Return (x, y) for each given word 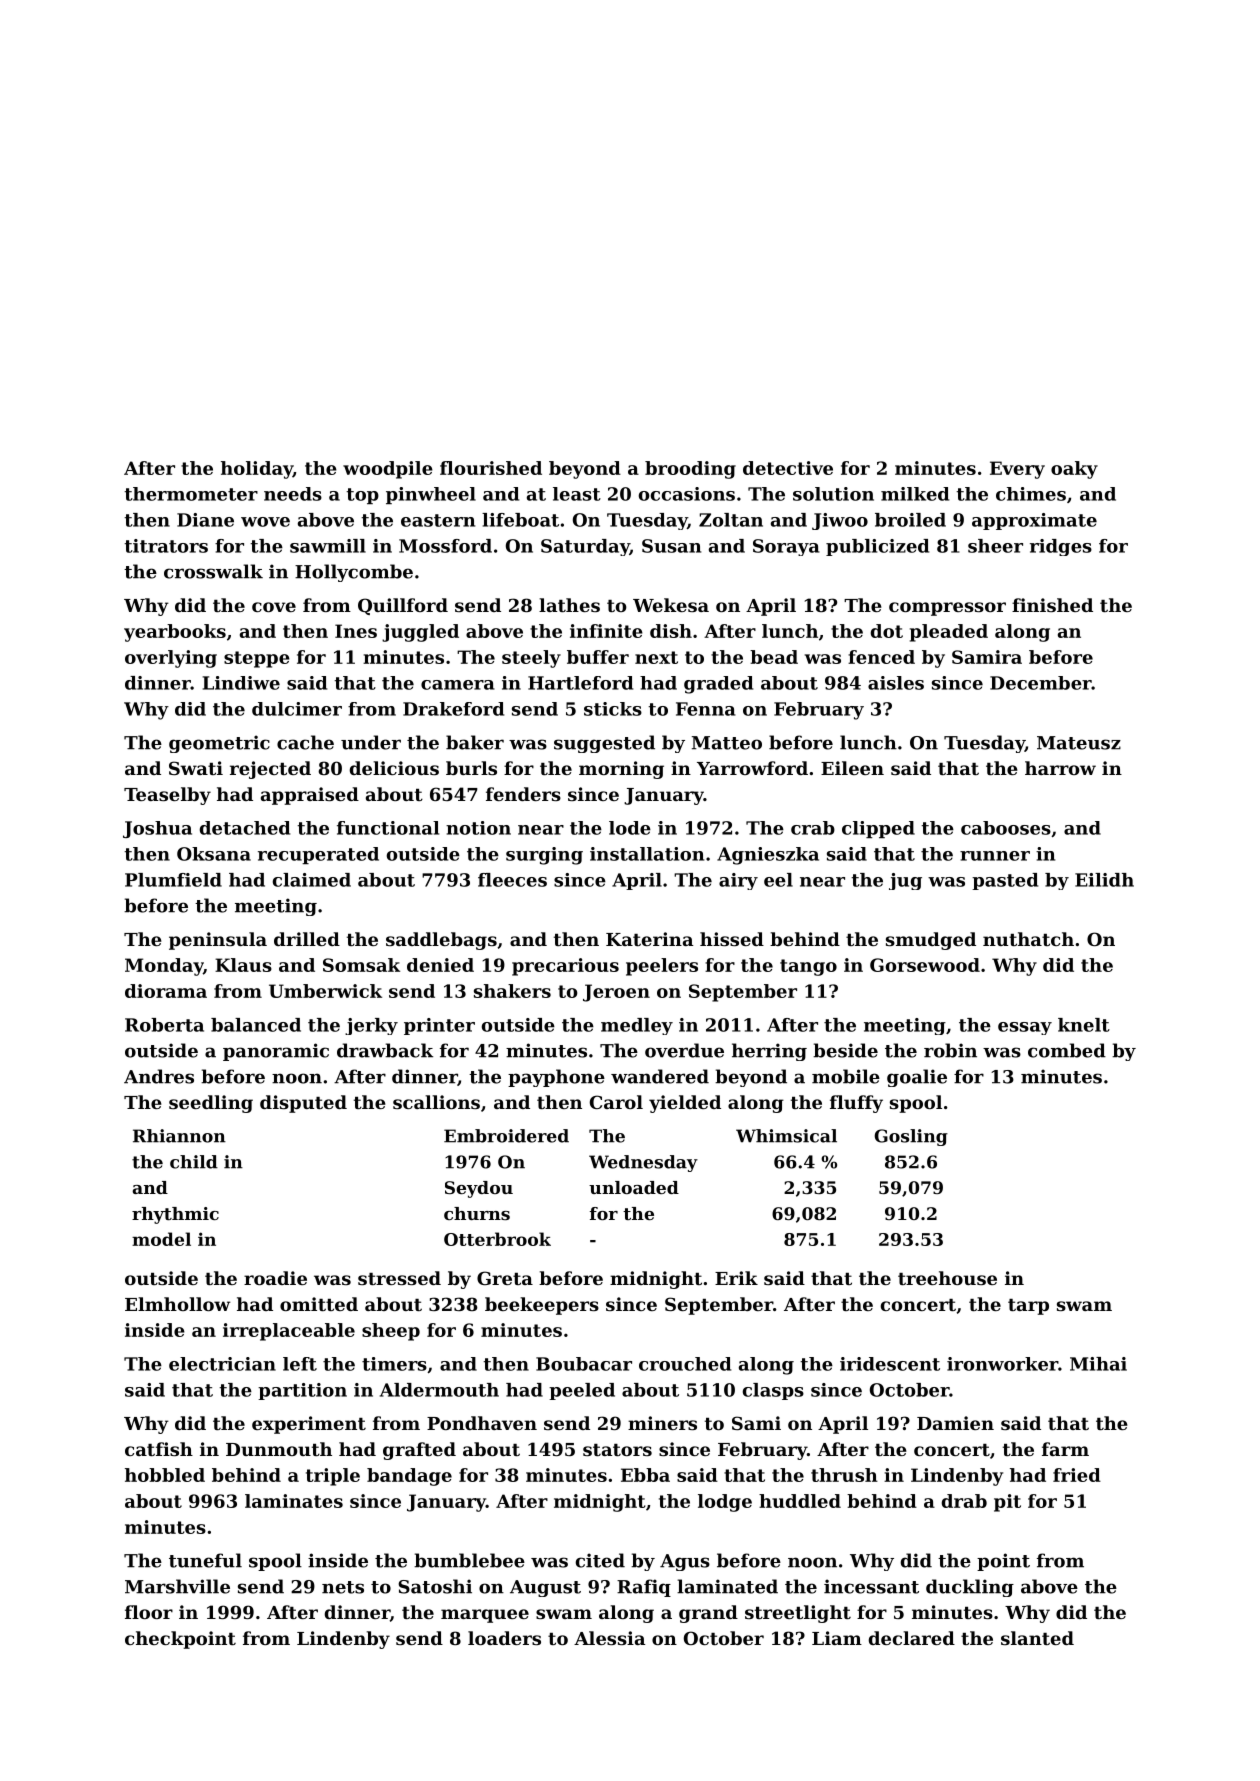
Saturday (585, 547)
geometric (219, 744)
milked (915, 494)
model (161, 1239)
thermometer (191, 494)
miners (662, 1423)
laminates (294, 1501)
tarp (1028, 1307)
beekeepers (542, 1306)
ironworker (1002, 1364)
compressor (947, 609)
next (656, 657)
